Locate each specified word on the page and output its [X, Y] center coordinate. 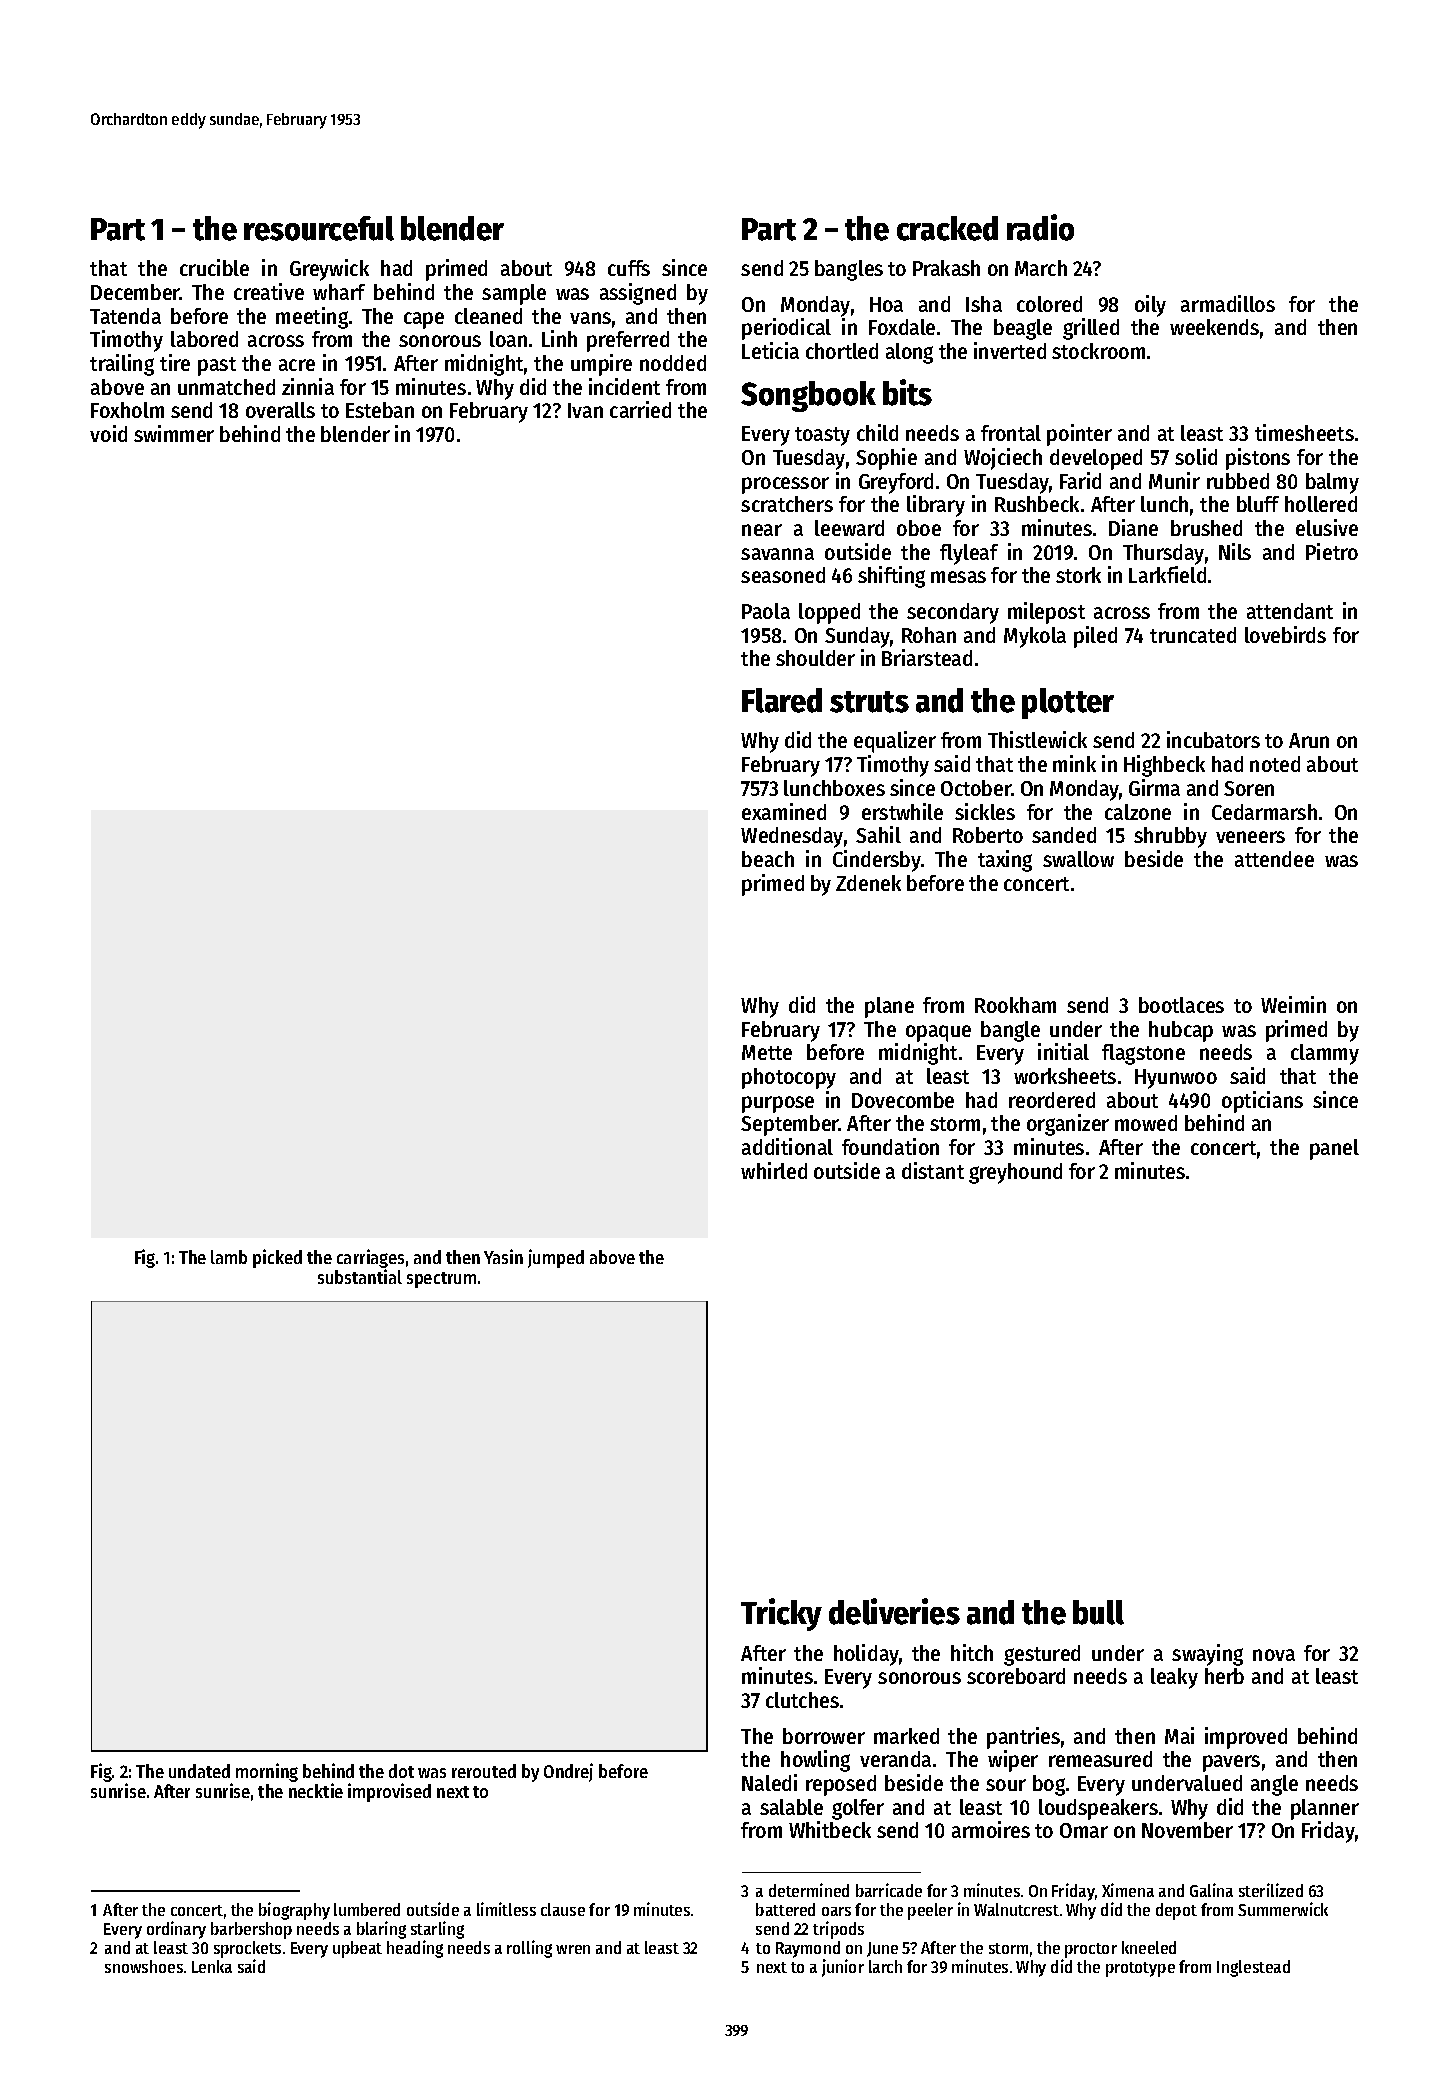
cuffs [629, 268]
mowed [1146, 1123]
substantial [360, 1276]
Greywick [329, 270]
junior [843, 1968]
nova [1274, 1655]
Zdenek [868, 883]
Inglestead [1253, 1968]
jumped [556, 1258]
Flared [782, 700]
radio [1040, 227]
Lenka [212, 1966]
